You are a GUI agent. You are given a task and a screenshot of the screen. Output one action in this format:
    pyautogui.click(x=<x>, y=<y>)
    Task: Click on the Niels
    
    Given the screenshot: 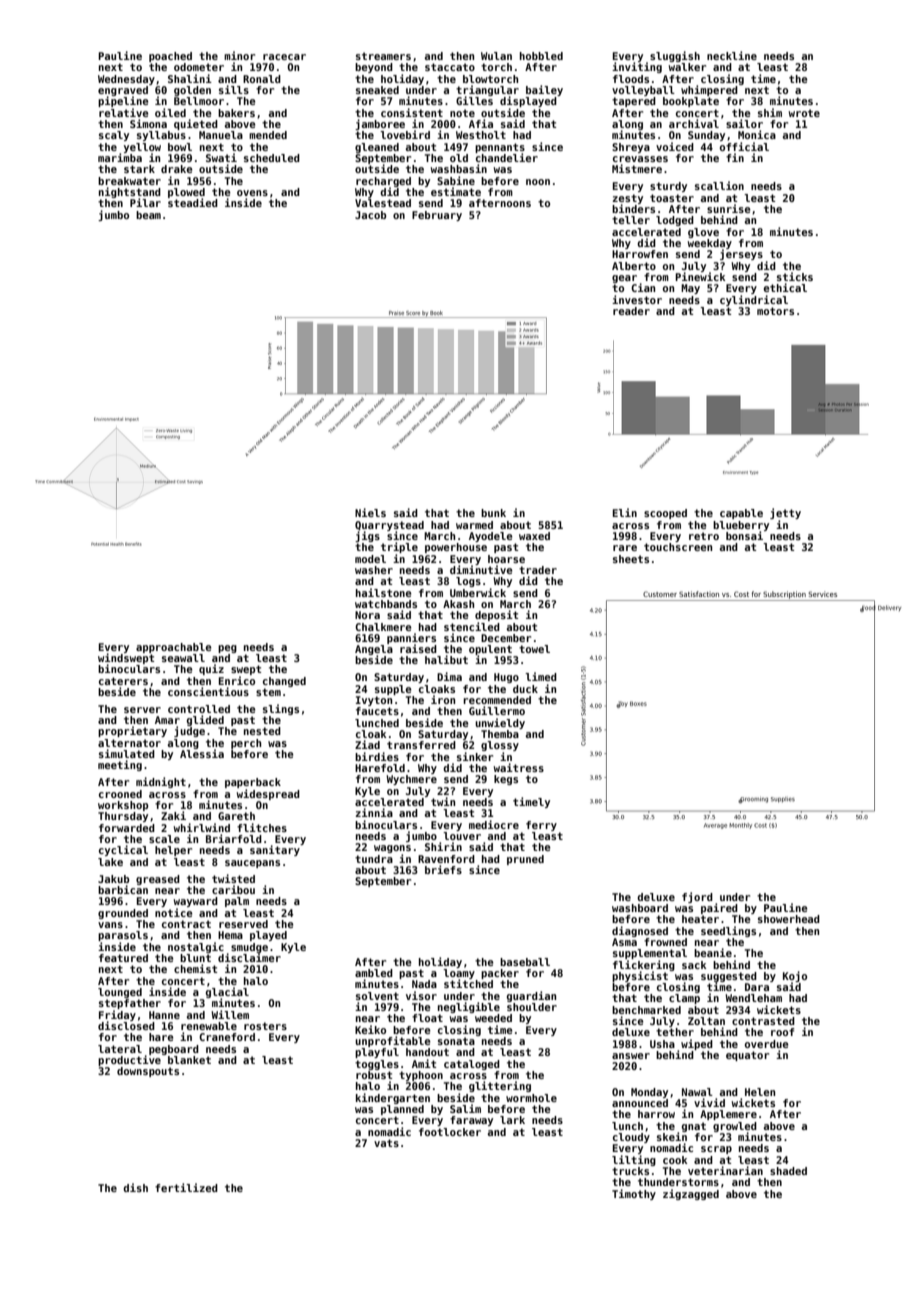 What is the action you would take?
    pyautogui.click(x=370, y=512)
